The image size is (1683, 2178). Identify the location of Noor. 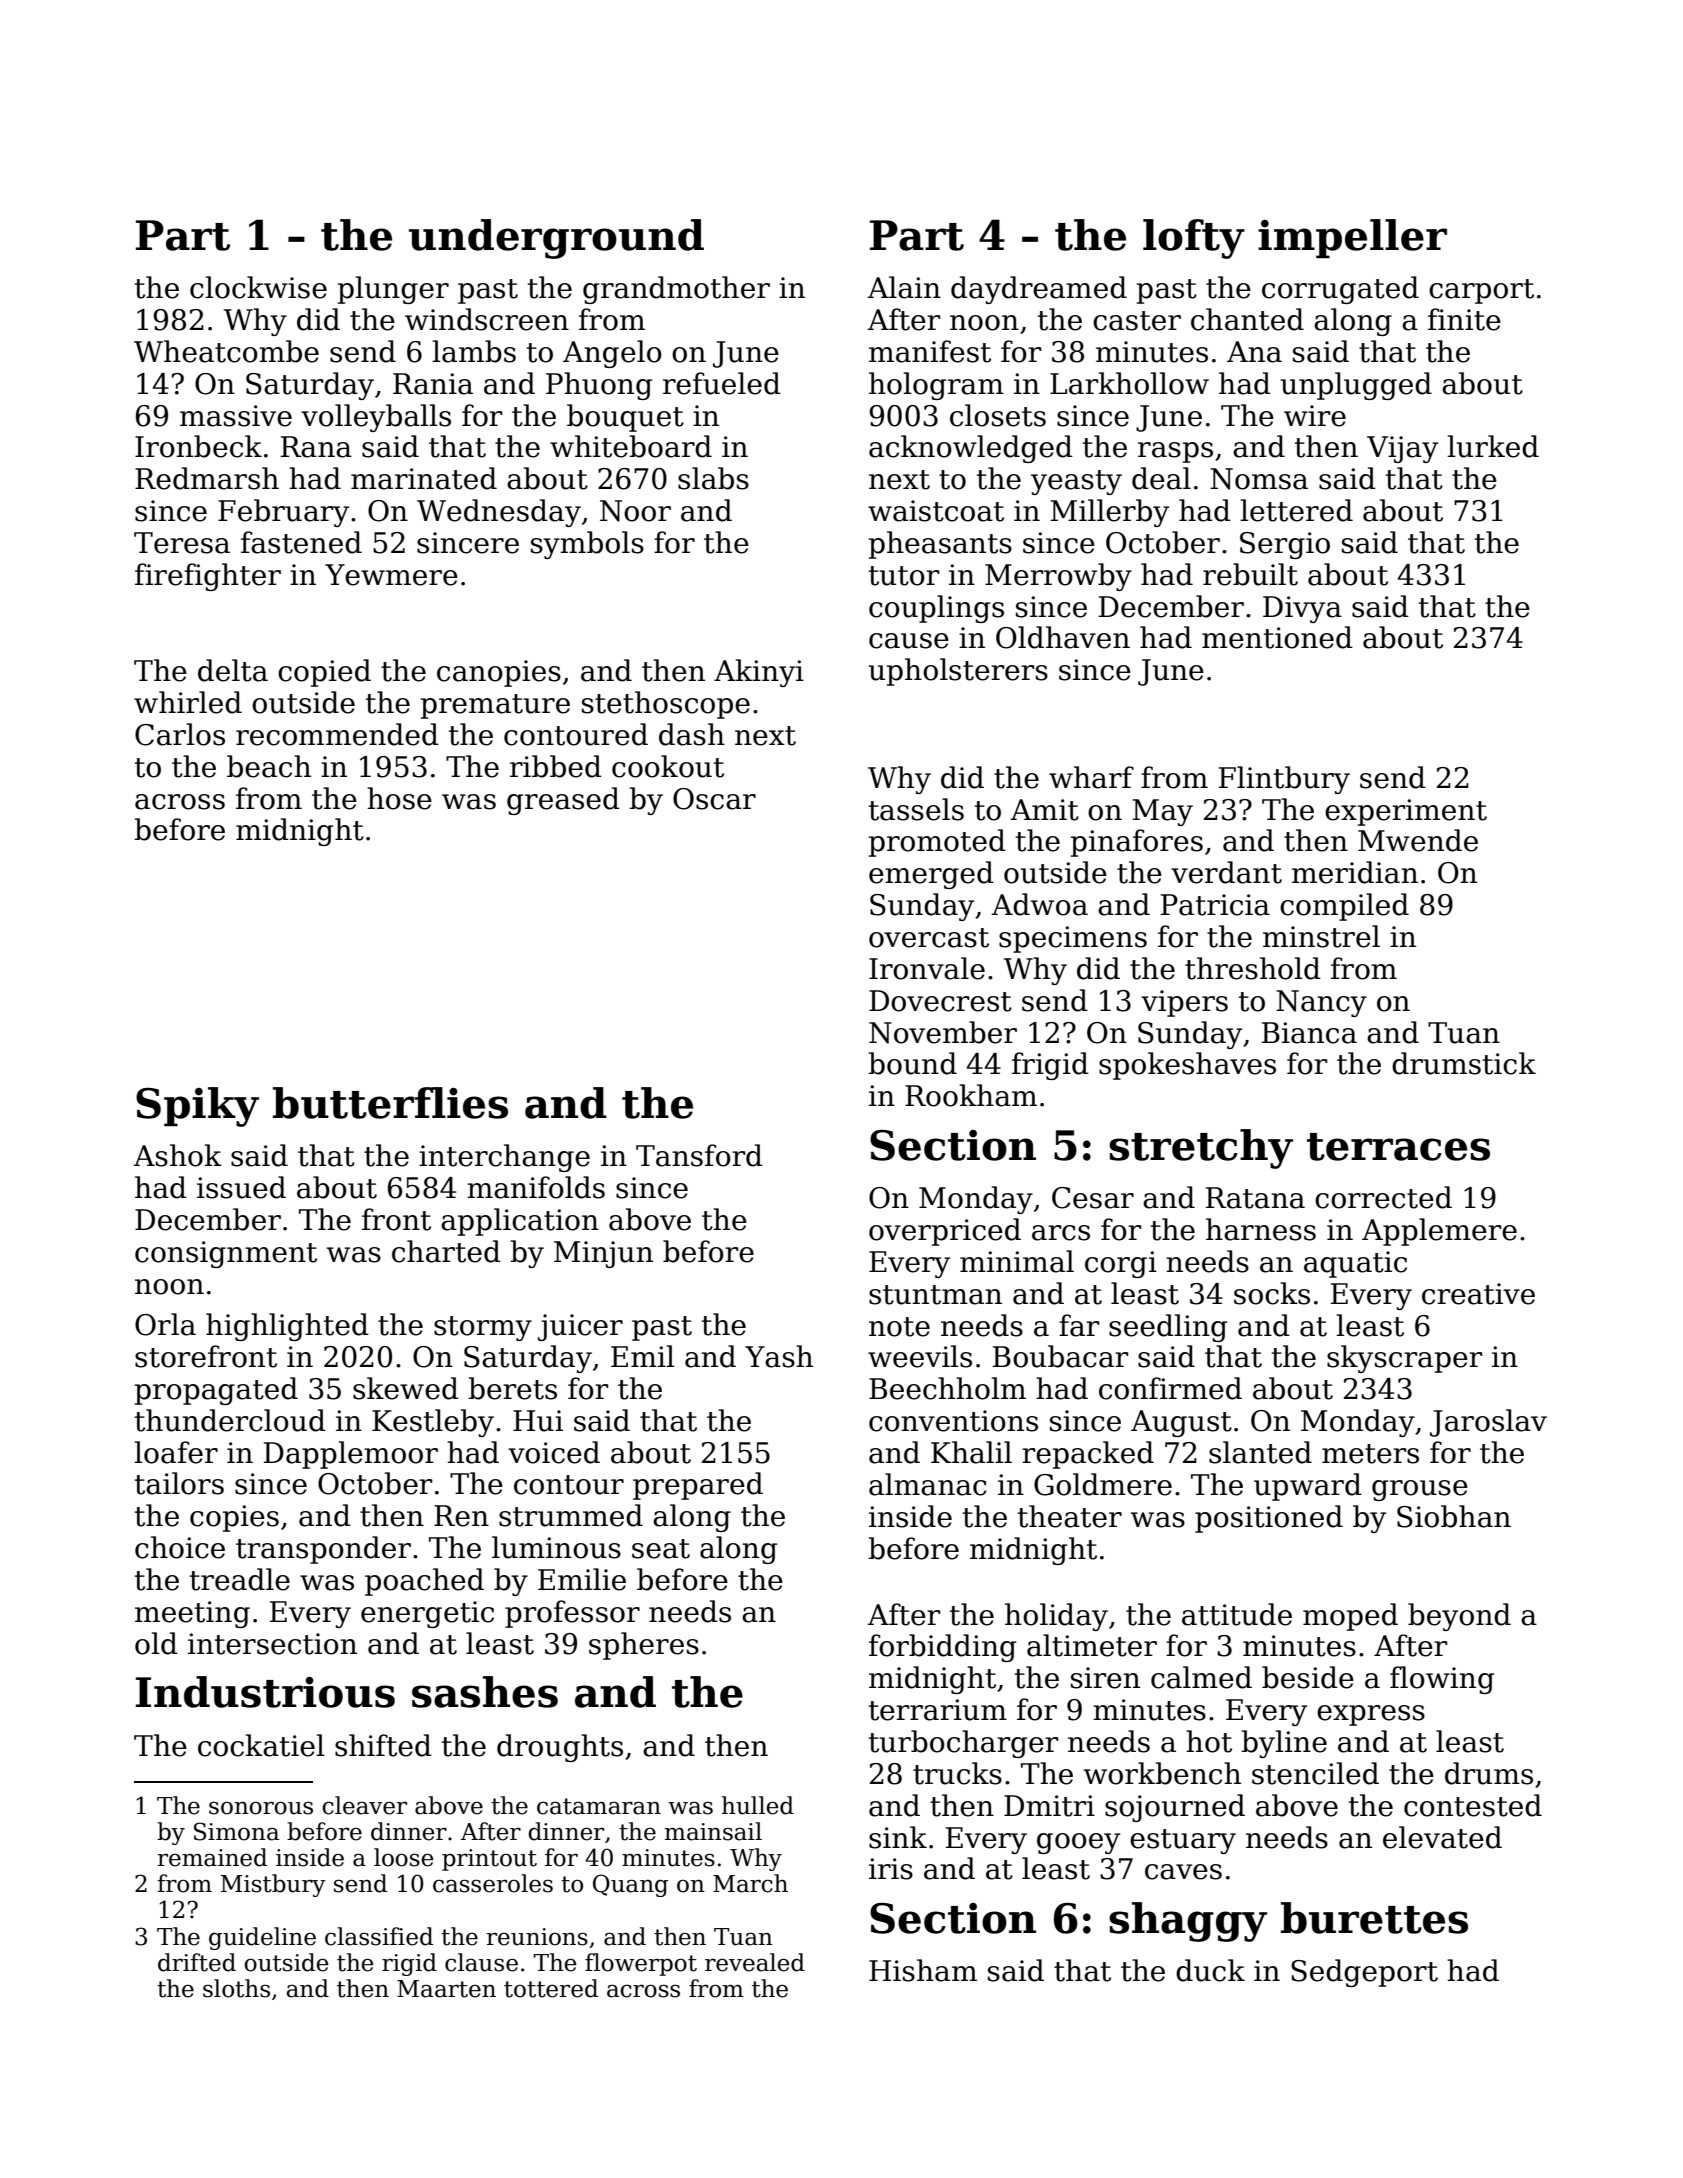
(635, 511).
